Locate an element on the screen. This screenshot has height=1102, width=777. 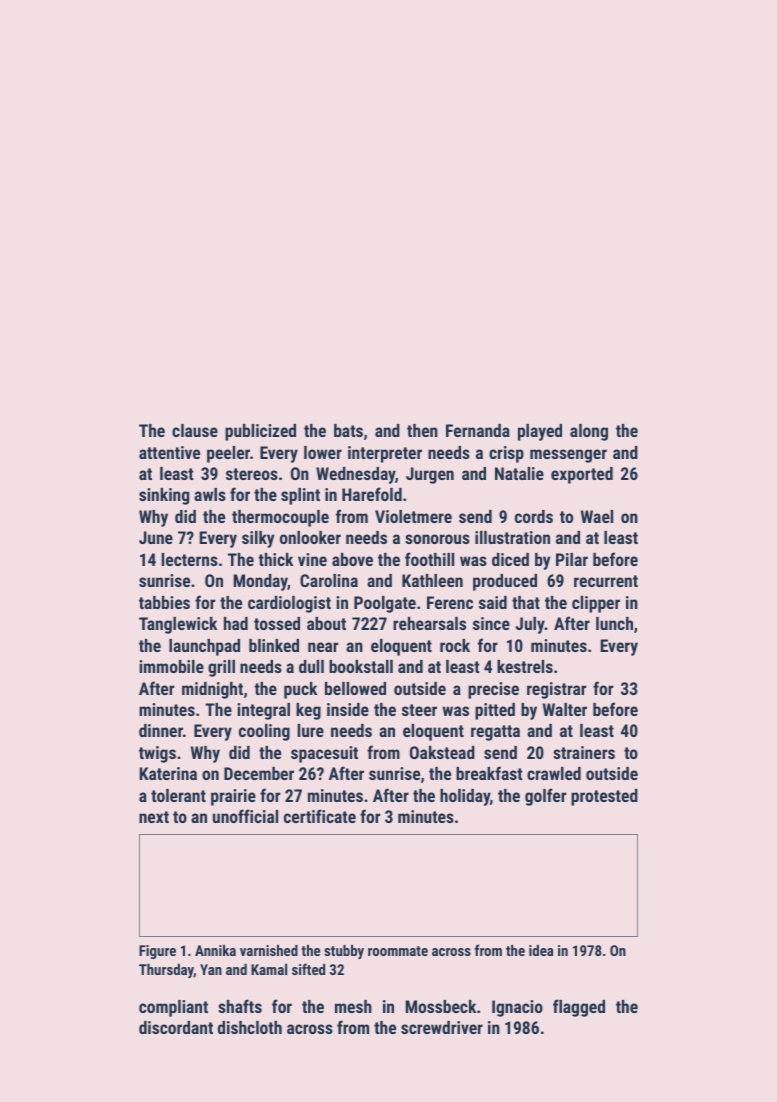
Fernanda is located at coordinates (478, 430).
